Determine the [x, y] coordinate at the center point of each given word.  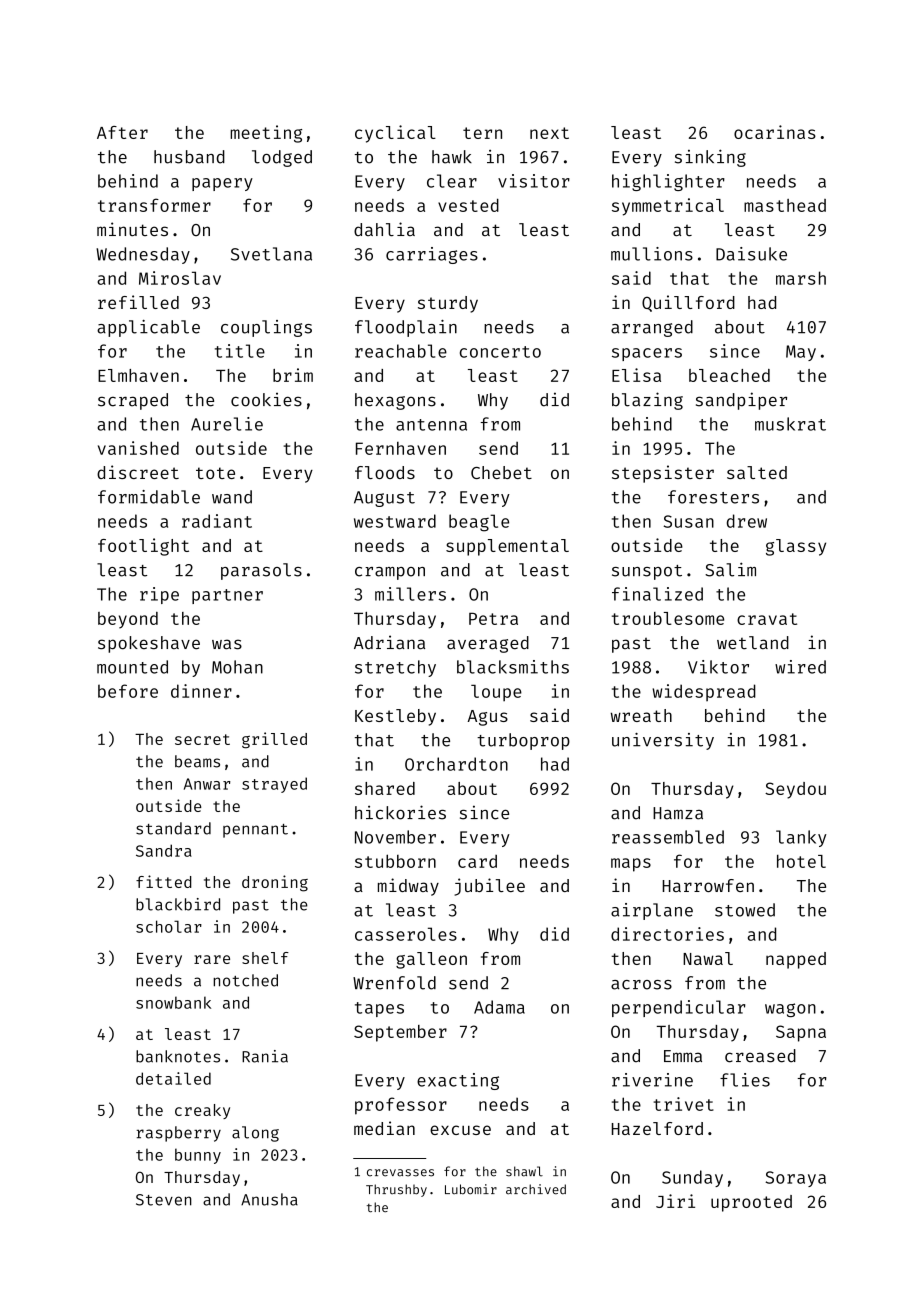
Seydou [795, 790]
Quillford [688, 303]
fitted [163, 881]
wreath [641, 715]
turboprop [523, 741]
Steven [164, 1200]
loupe [496, 693]
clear [452, 181]
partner [227, 596]
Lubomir [471, 1189]
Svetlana [271, 254]
